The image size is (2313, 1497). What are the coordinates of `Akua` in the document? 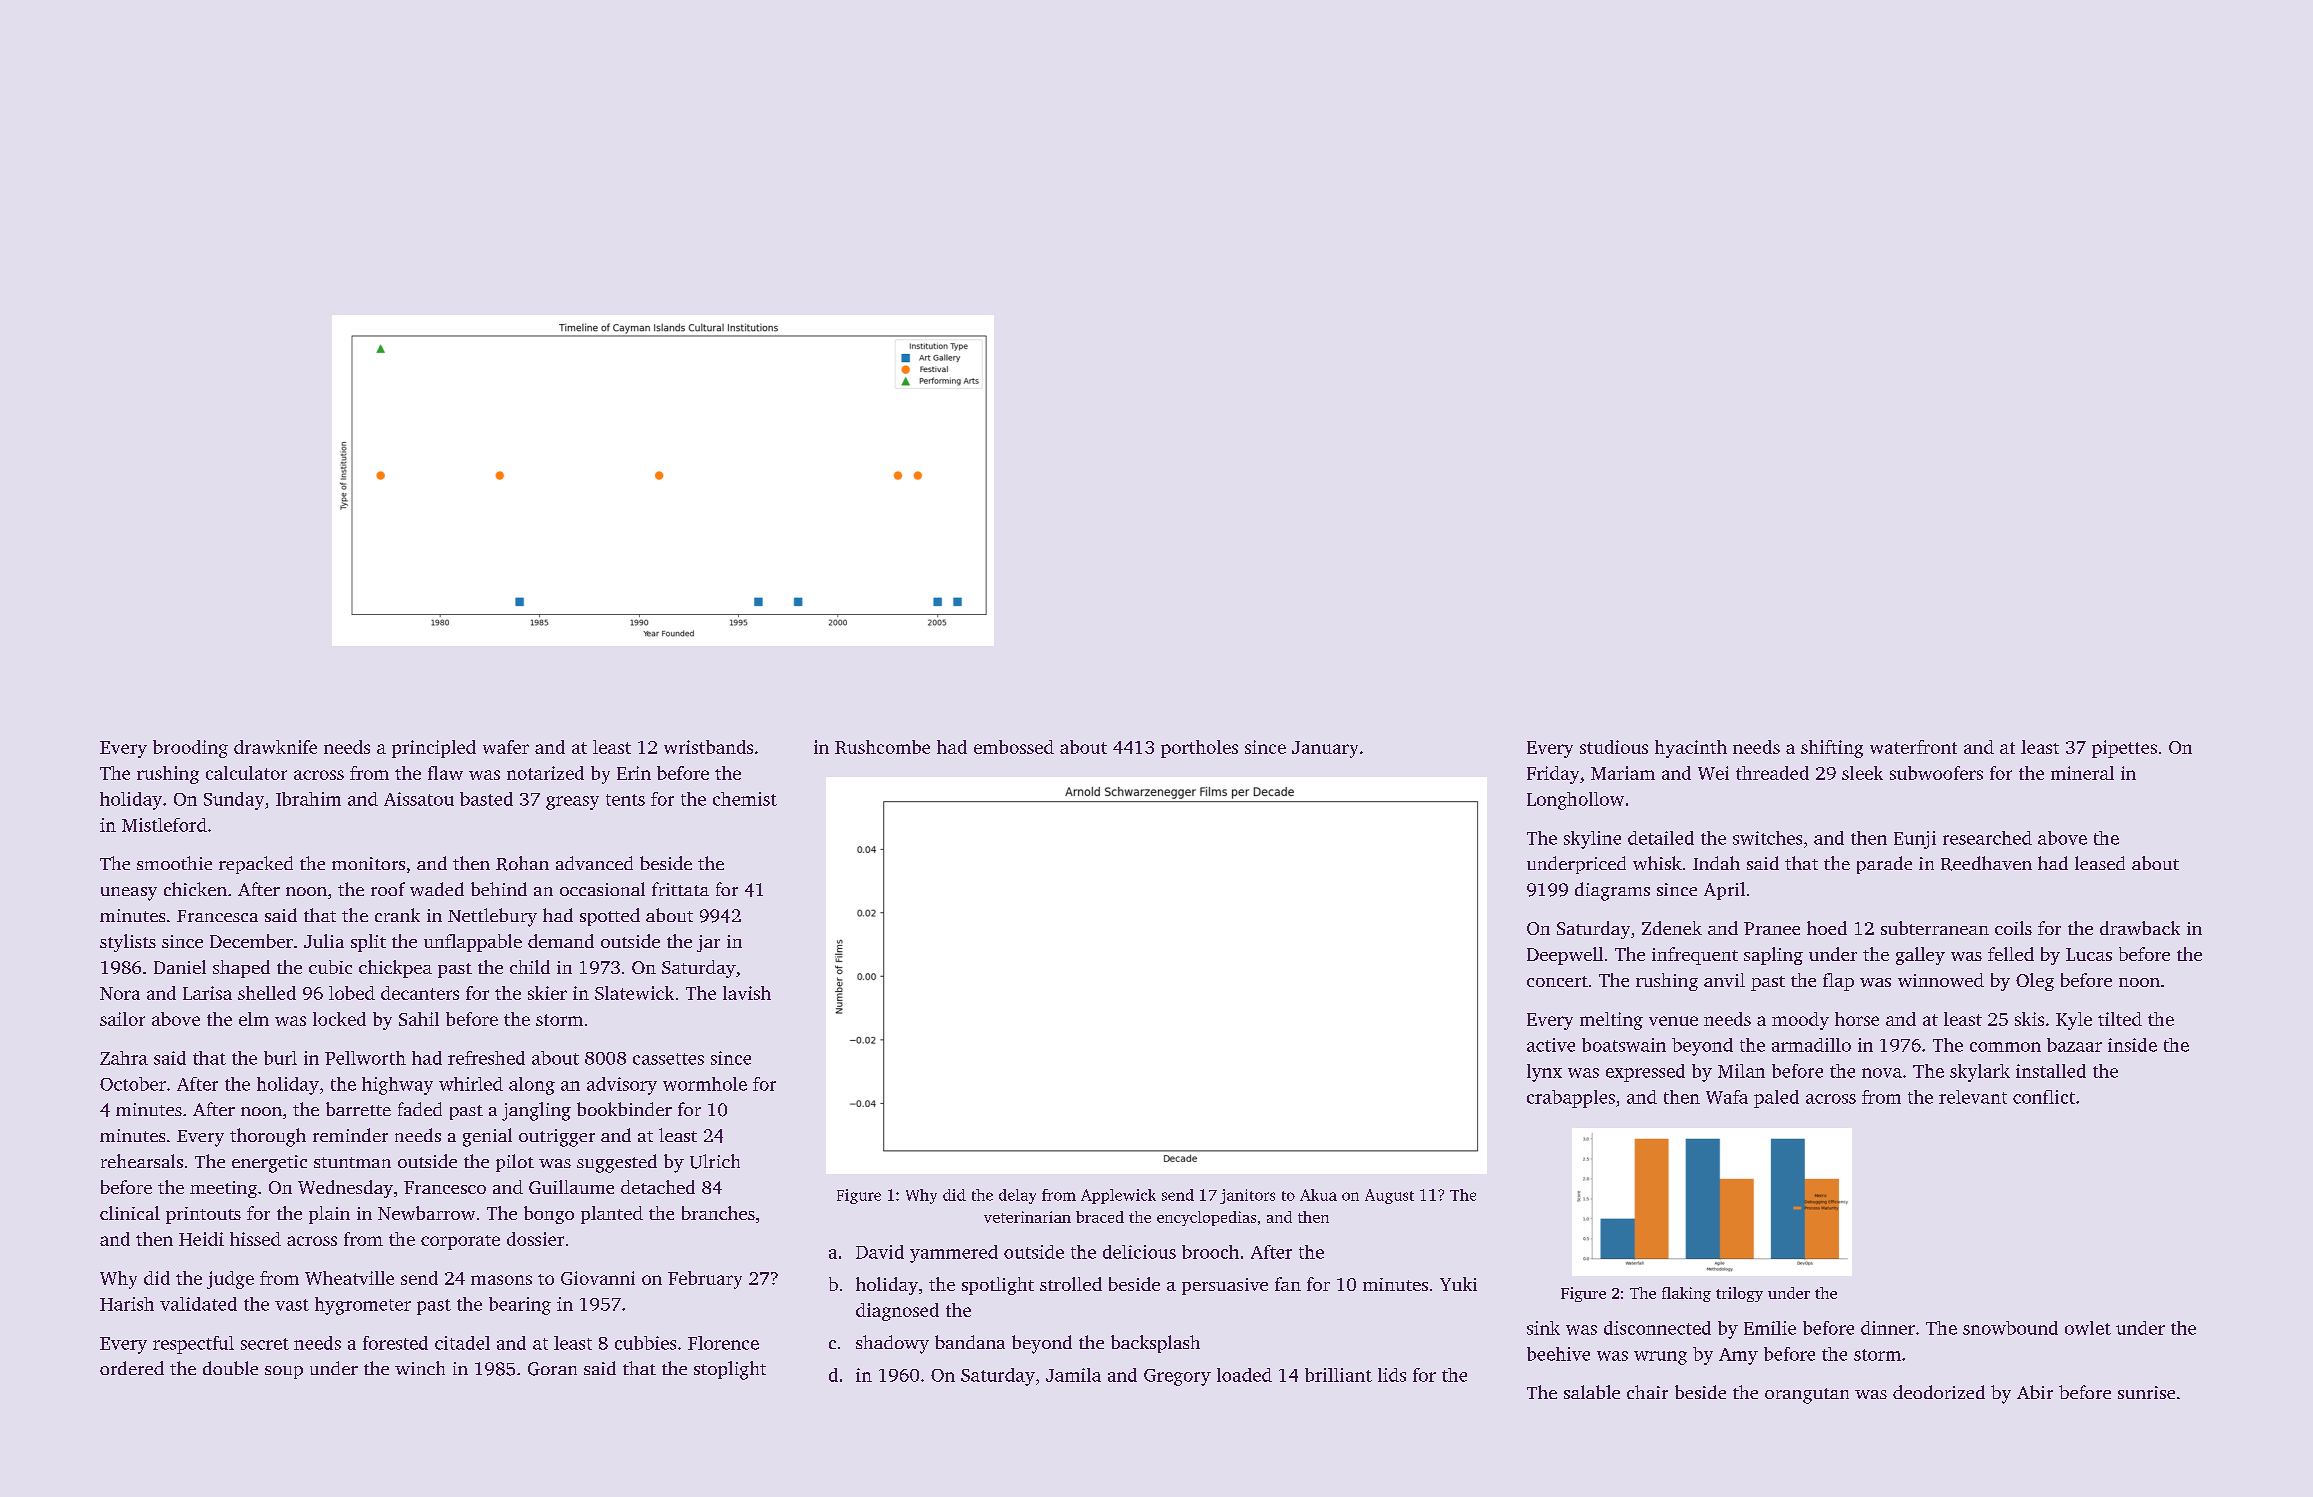 It's located at (1318, 1195).
